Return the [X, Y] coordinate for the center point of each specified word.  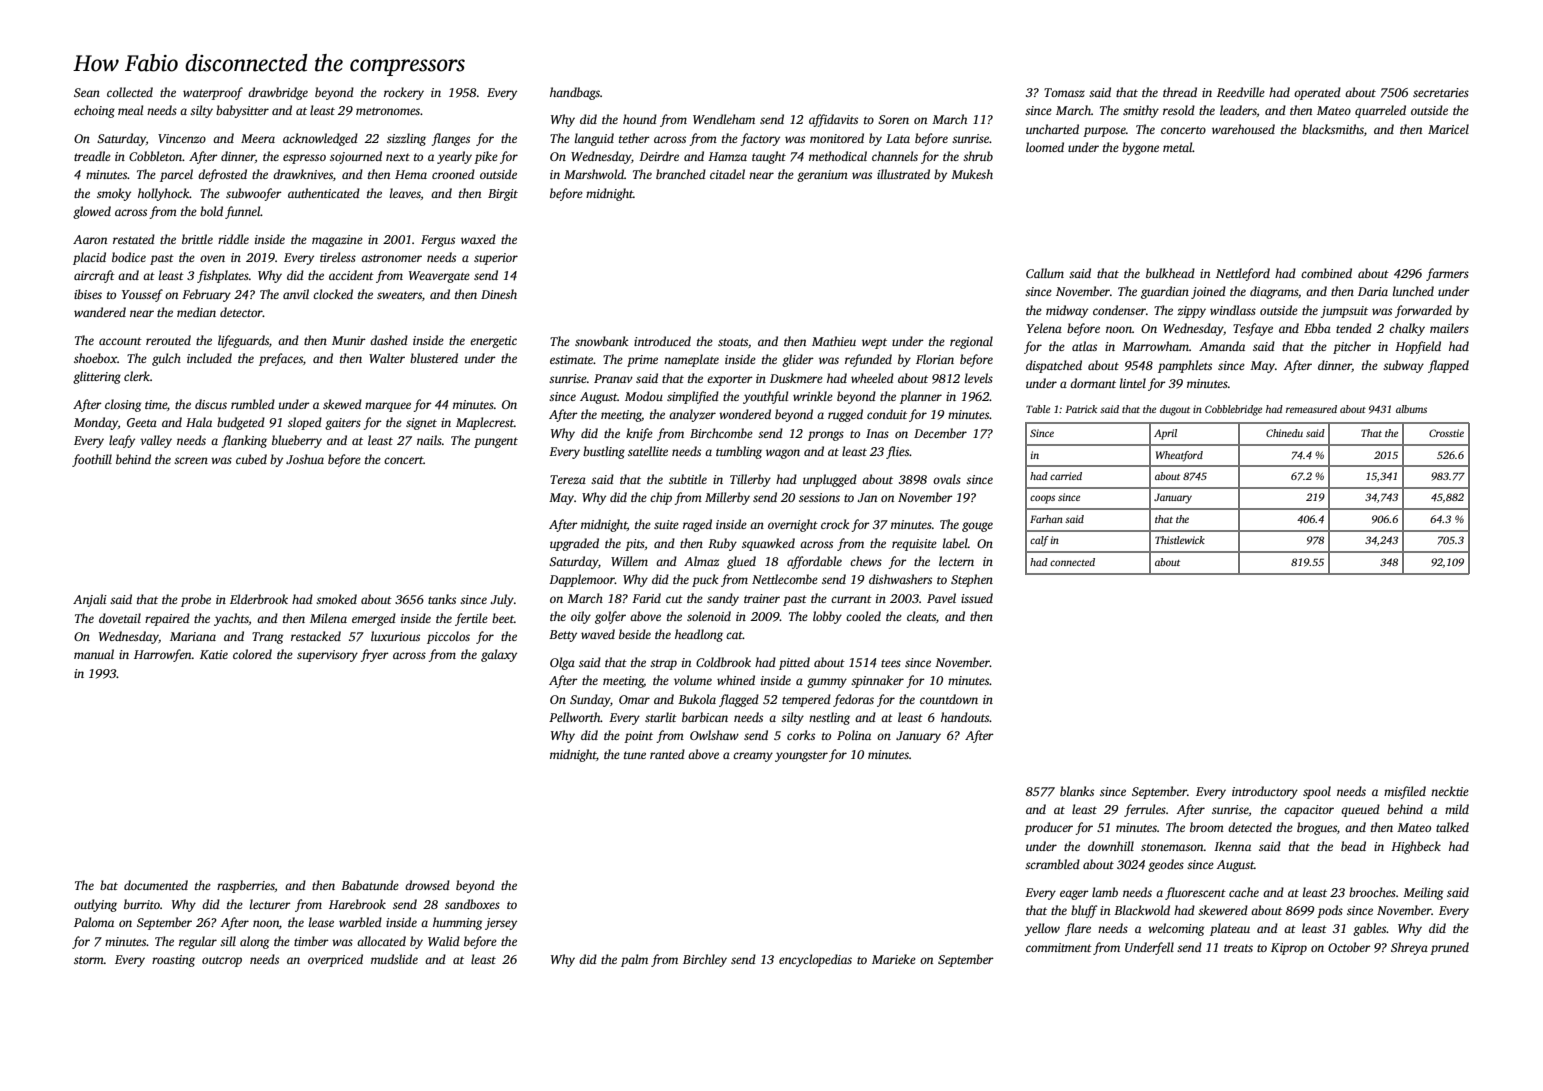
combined [1326, 273]
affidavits [833, 120]
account [120, 341]
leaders [1238, 110]
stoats [733, 342]
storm [89, 960]
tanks [442, 599]
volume [693, 680]
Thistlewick [1180, 540]
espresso [304, 159]
